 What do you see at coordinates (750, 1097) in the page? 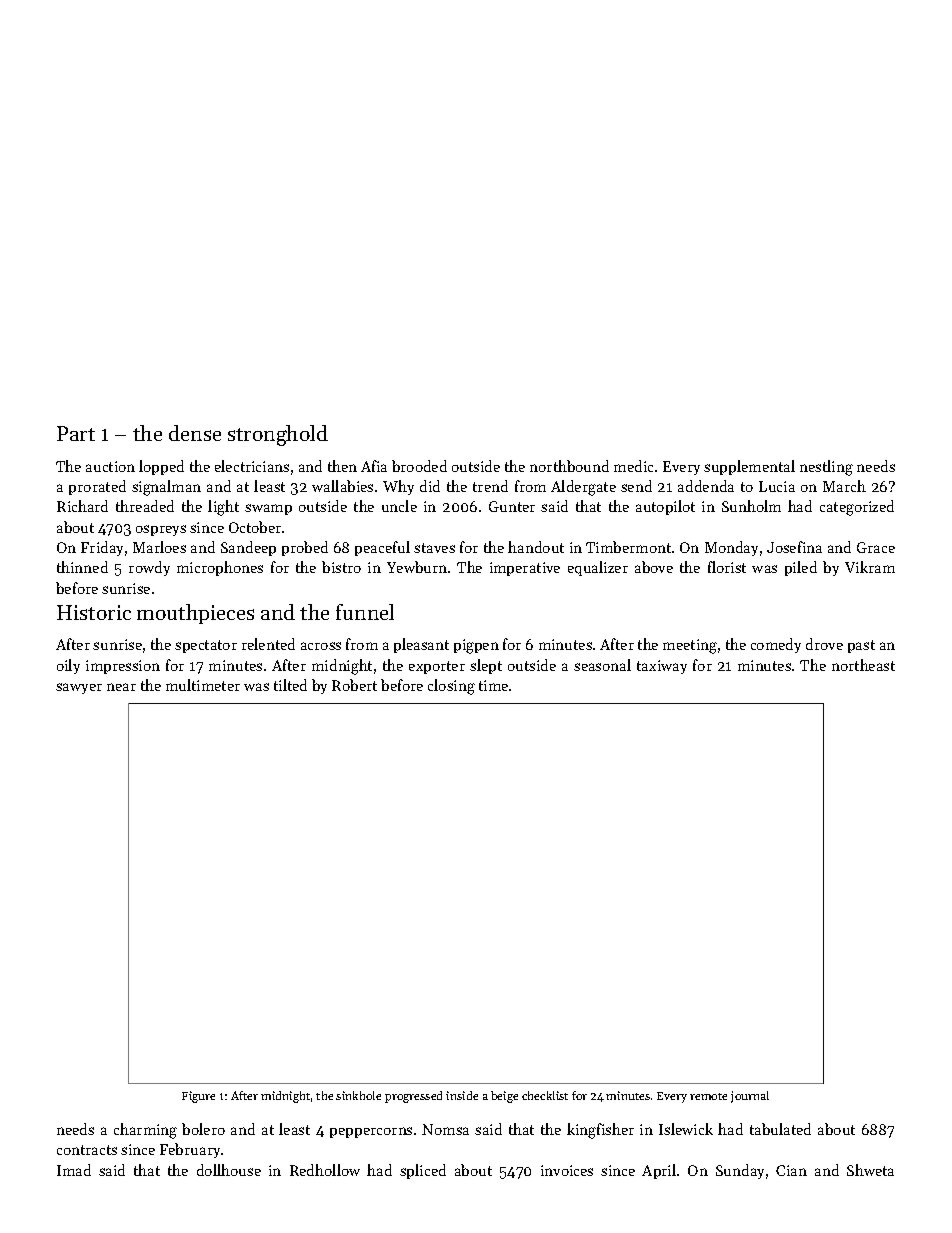
I see `journal` at bounding box center [750, 1097].
